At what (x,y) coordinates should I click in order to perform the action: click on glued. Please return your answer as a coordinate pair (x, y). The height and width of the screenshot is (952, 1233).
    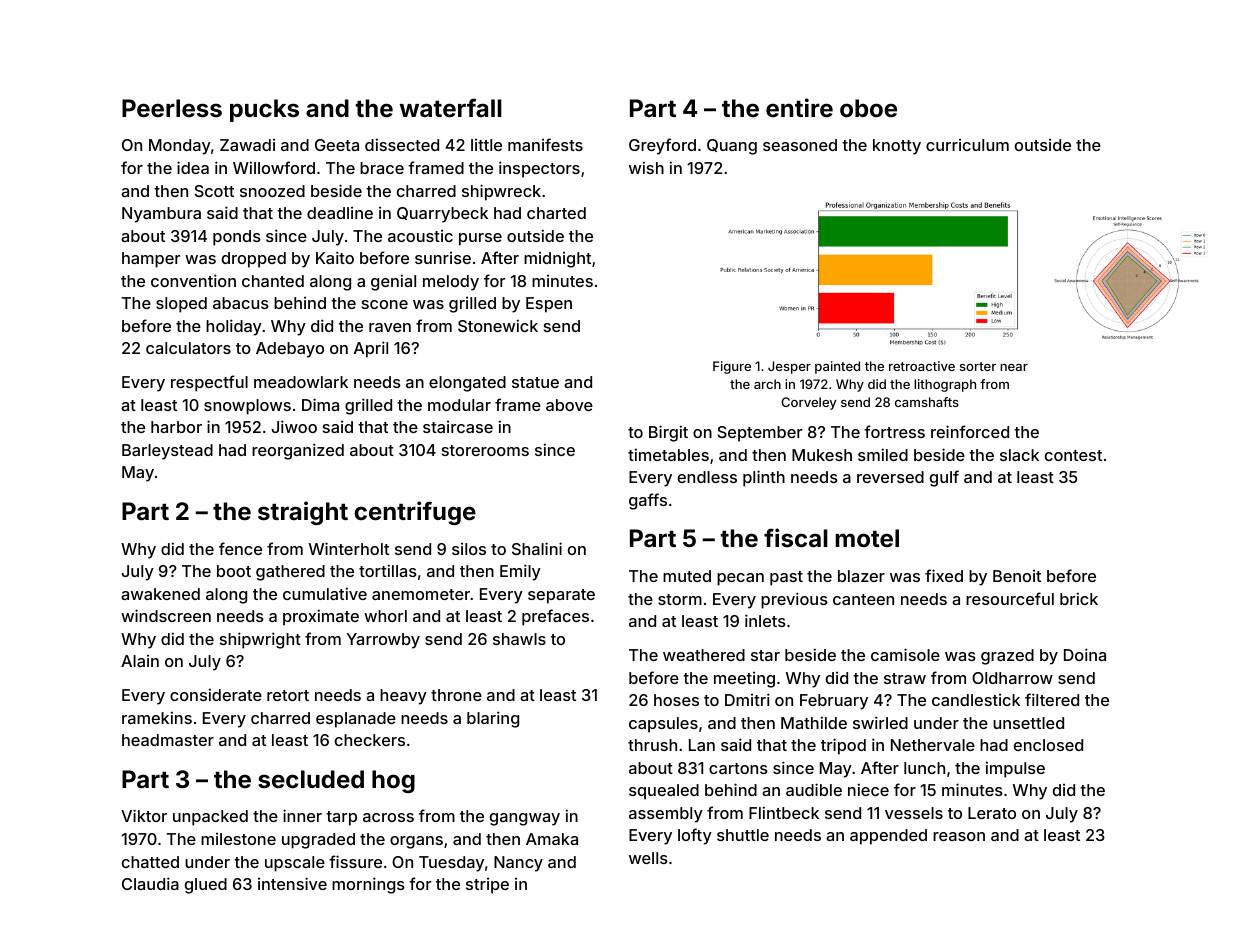
    Looking at the image, I should click on (206, 886).
